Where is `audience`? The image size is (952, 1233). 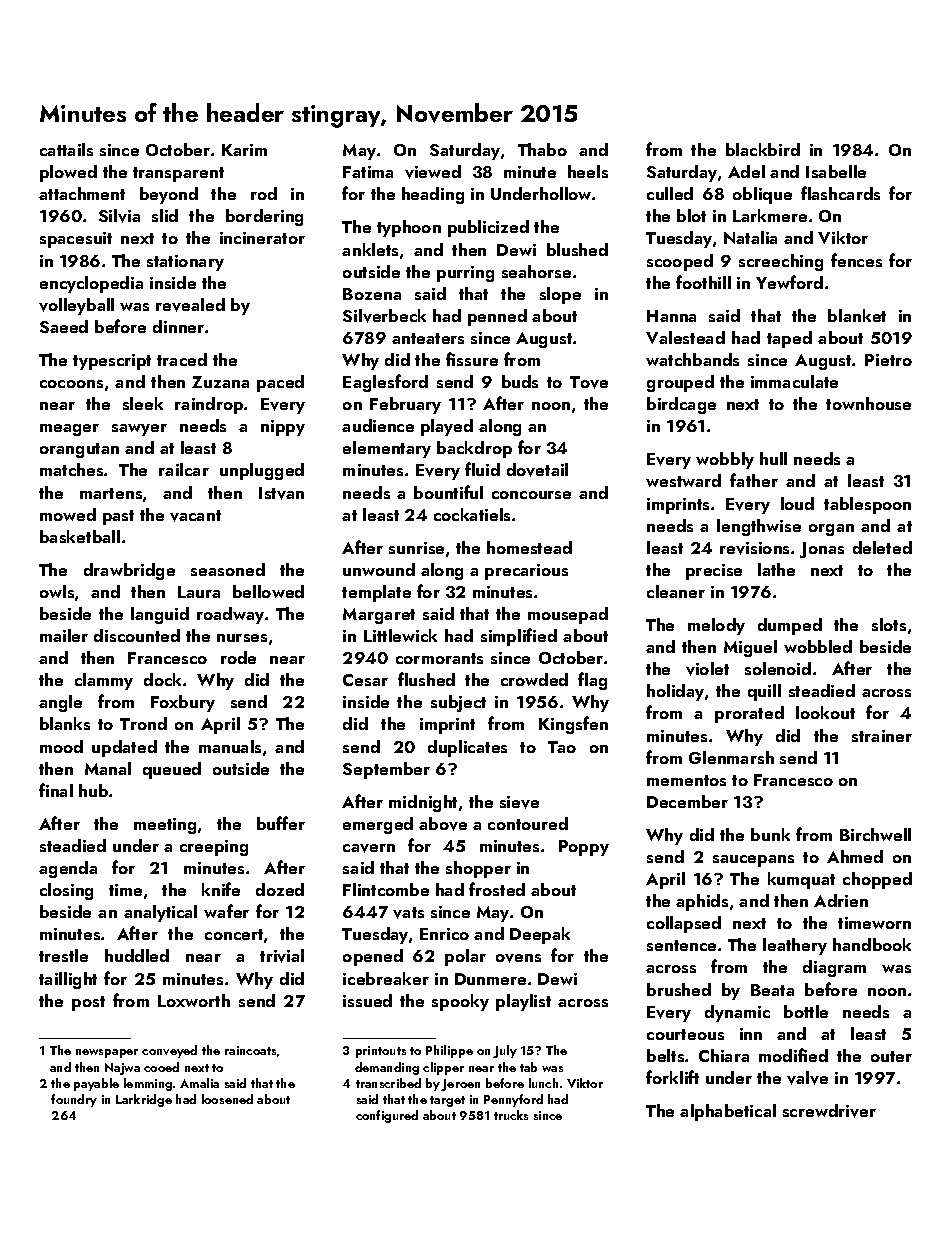 audience is located at coordinates (378, 425).
